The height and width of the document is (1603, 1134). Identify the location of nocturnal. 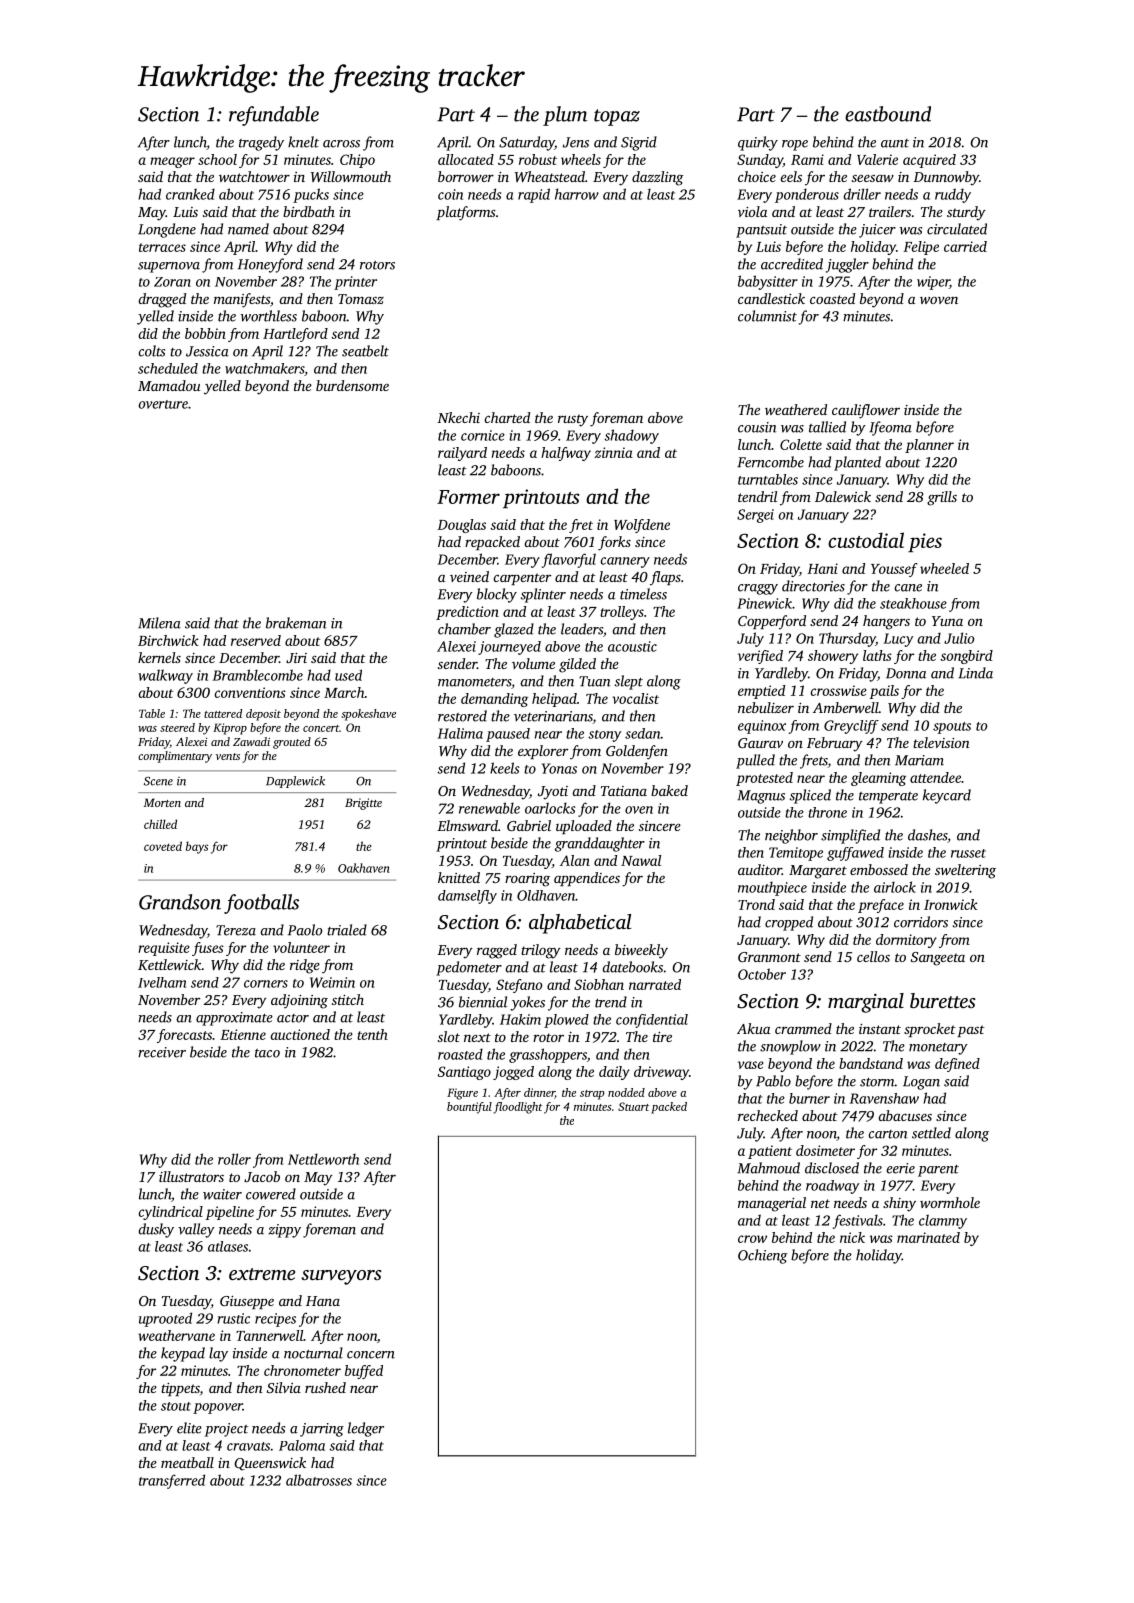
(313, 1353).
